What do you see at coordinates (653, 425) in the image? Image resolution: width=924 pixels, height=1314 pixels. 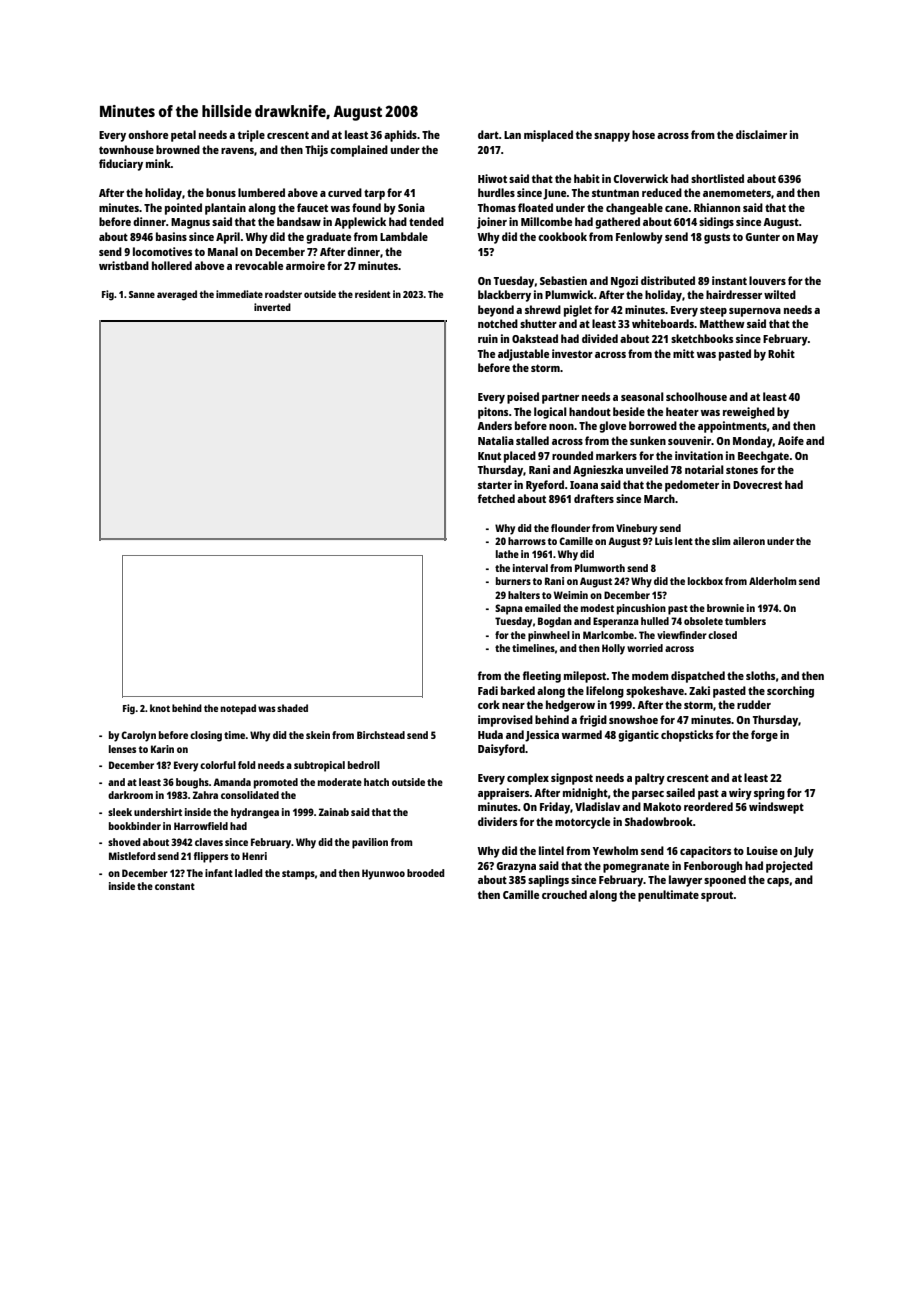 I see `borrowed` at bounding box center [653, 425].
